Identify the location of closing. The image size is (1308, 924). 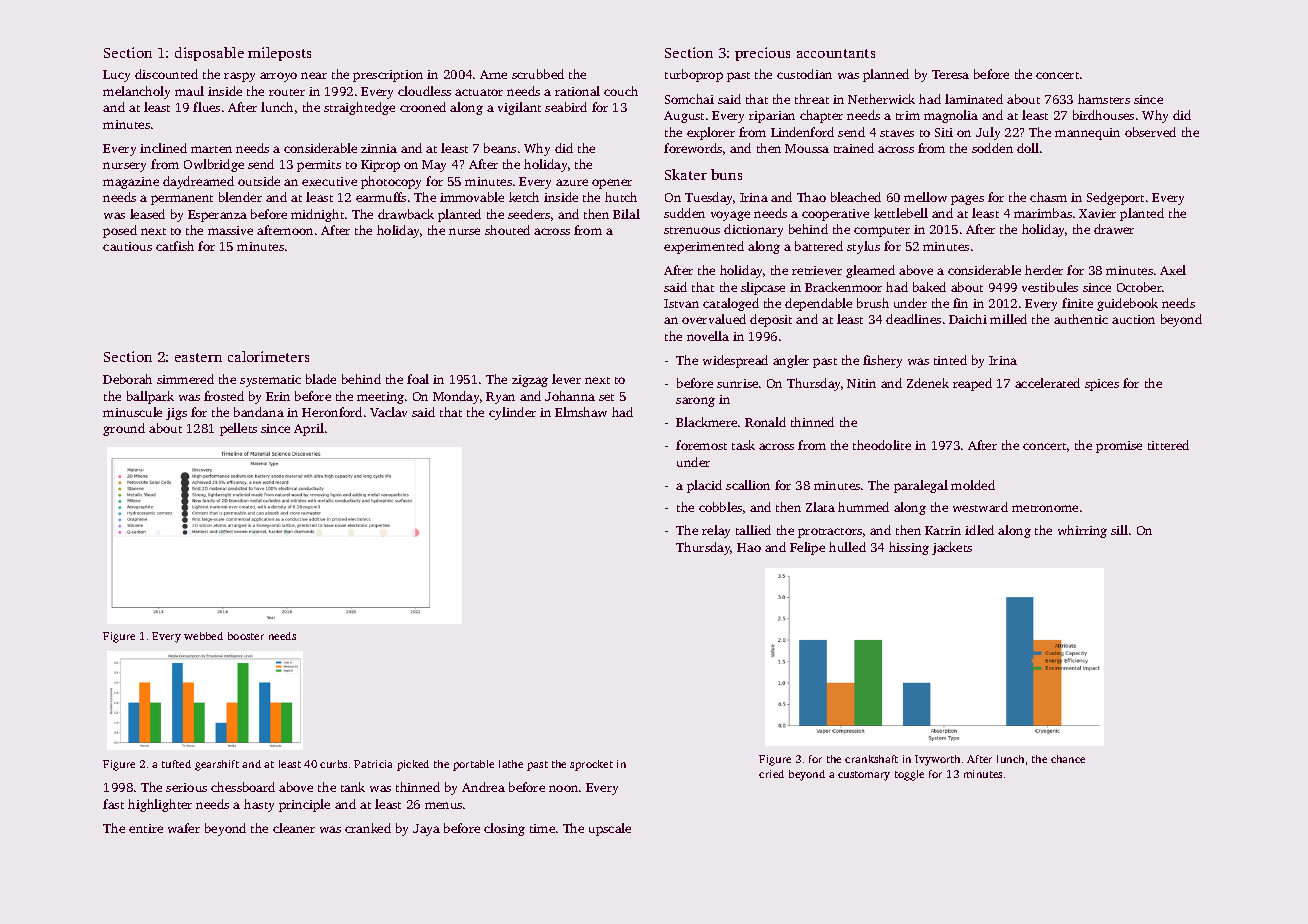
(504, 829).
